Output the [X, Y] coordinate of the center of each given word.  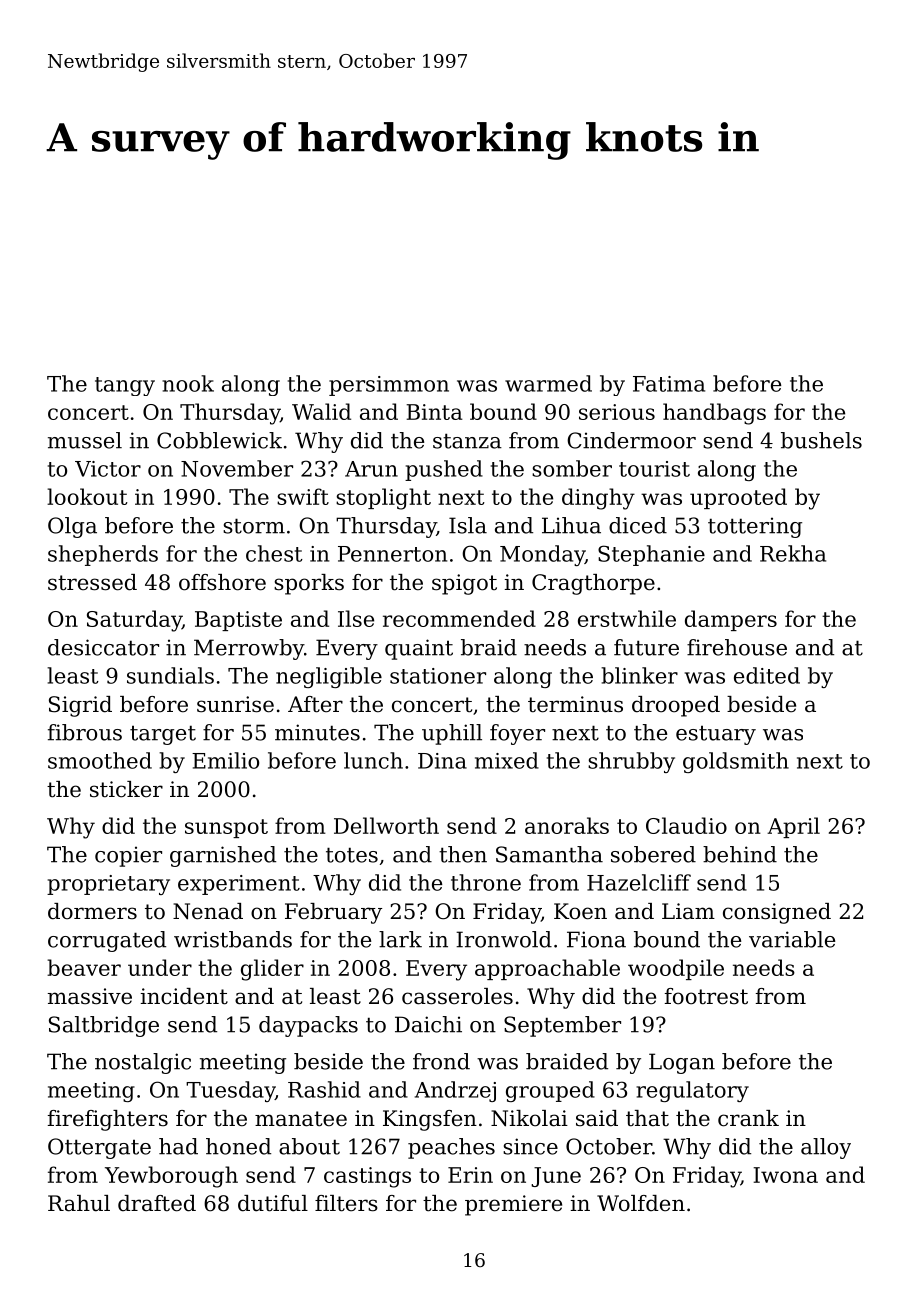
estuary [716, 735]
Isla [468, 525]
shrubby [631, 762]
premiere [513, 1205]
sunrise [235, 704]
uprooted [738, 498]
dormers [92, 911]
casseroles [457, 996]
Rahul [79, 1203]
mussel [85, 440]
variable [792, 939]
